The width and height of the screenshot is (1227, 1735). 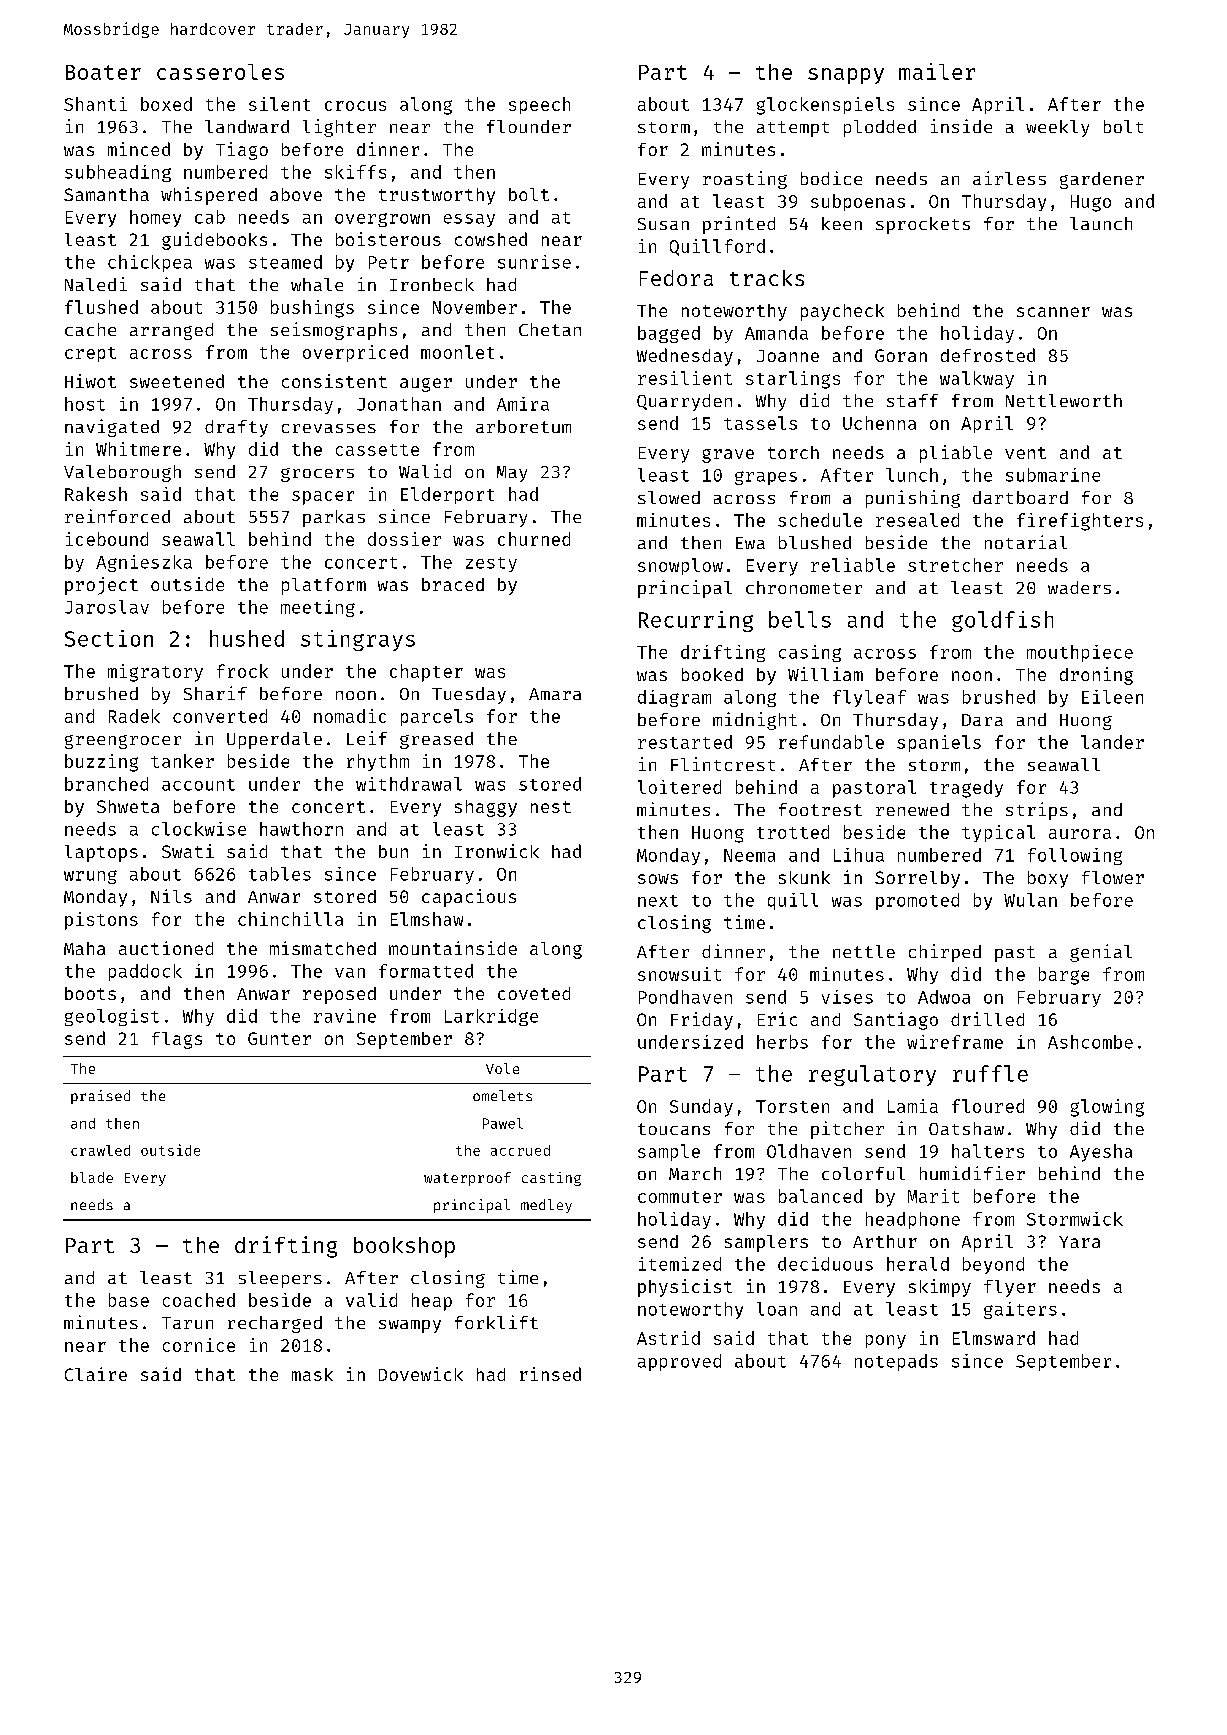 What do you see at coordinates (1080, 834) in the screenshot?
I see `aurora` at bounding box center [1080, 834].
